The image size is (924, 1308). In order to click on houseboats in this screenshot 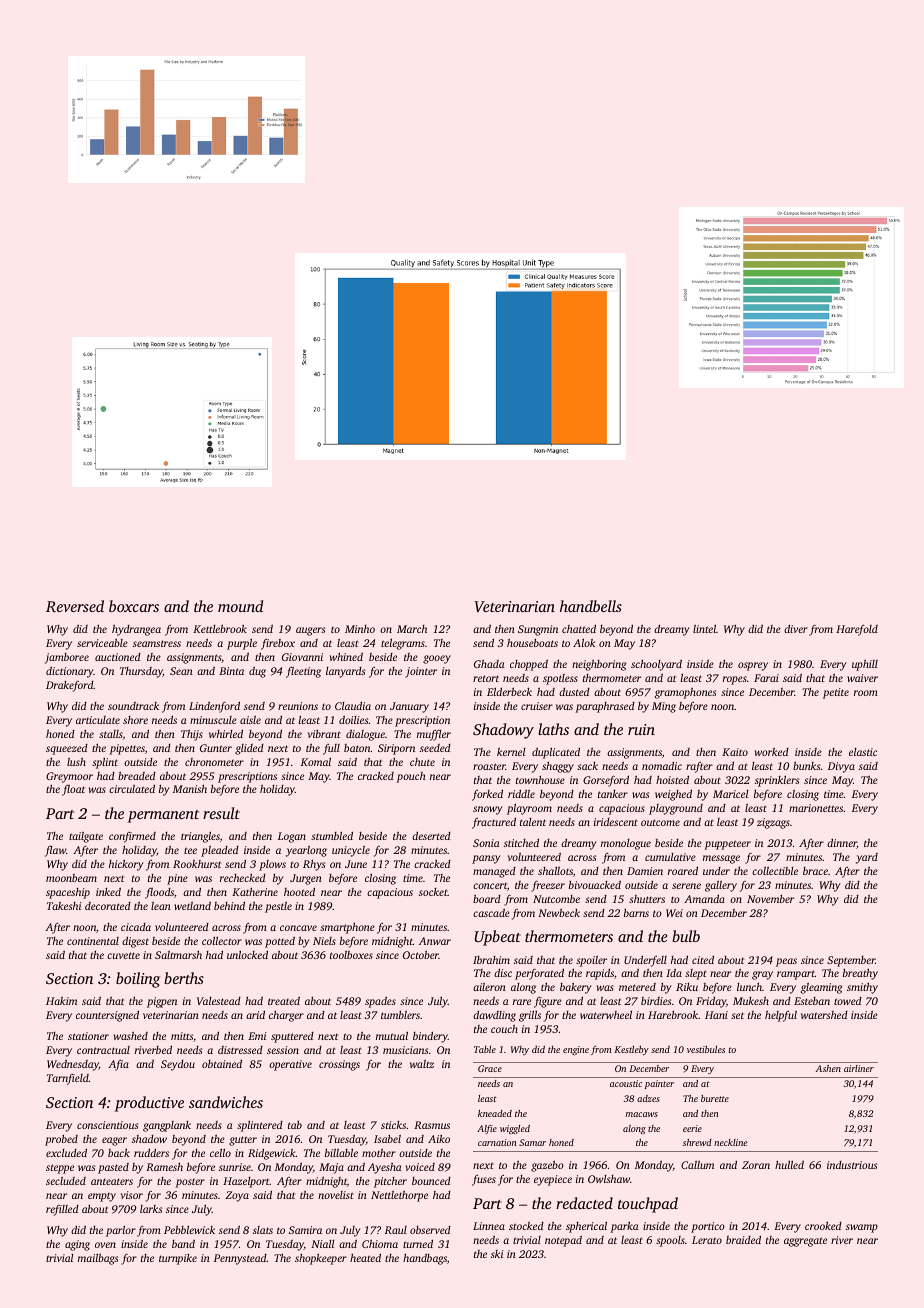, I will do `click(532, 642)`.
